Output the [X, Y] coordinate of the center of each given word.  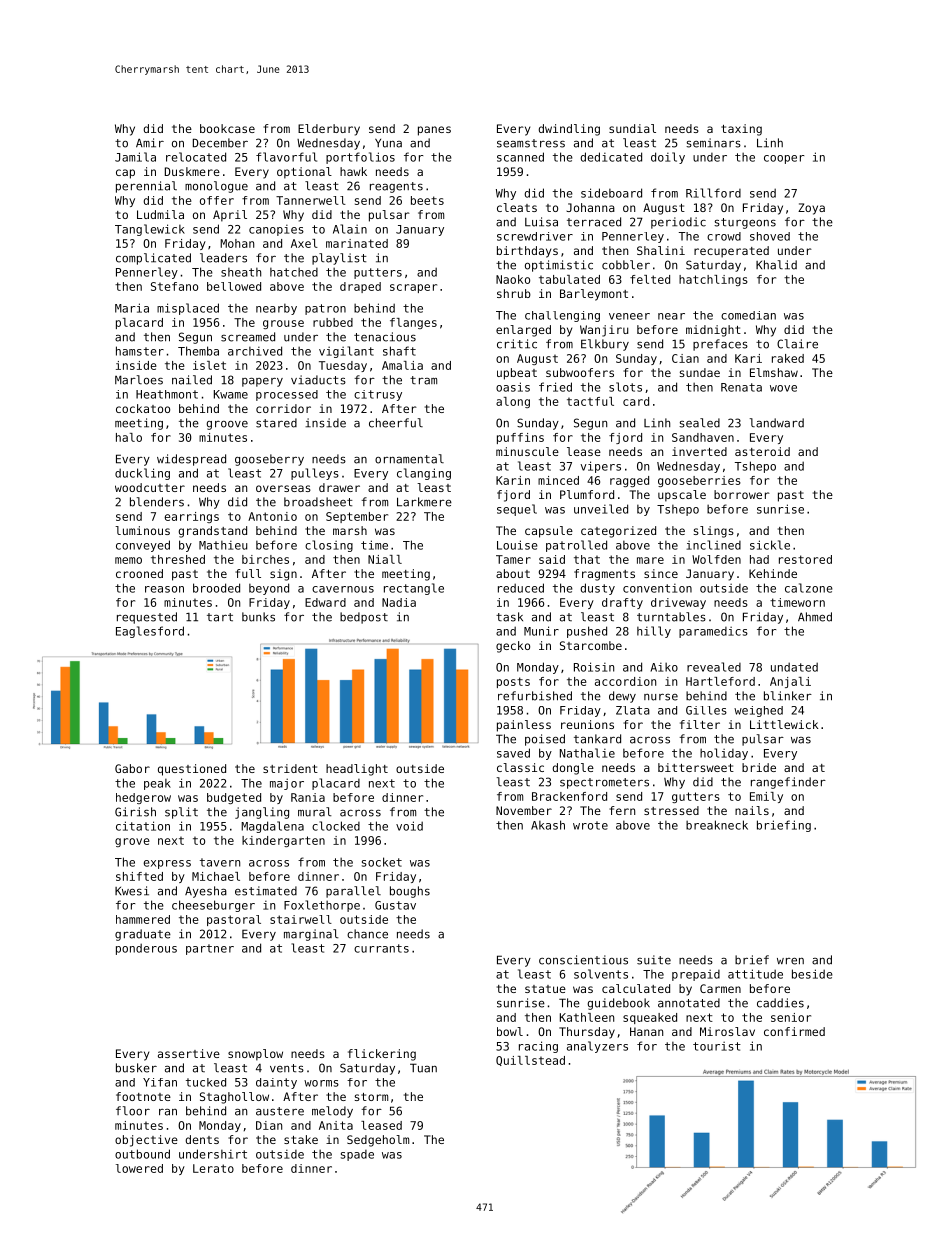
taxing [741, 130]
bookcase [227, 128]
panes [434, 131]
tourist [717, 1046]
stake [301, 1139]
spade [357, 1155]
